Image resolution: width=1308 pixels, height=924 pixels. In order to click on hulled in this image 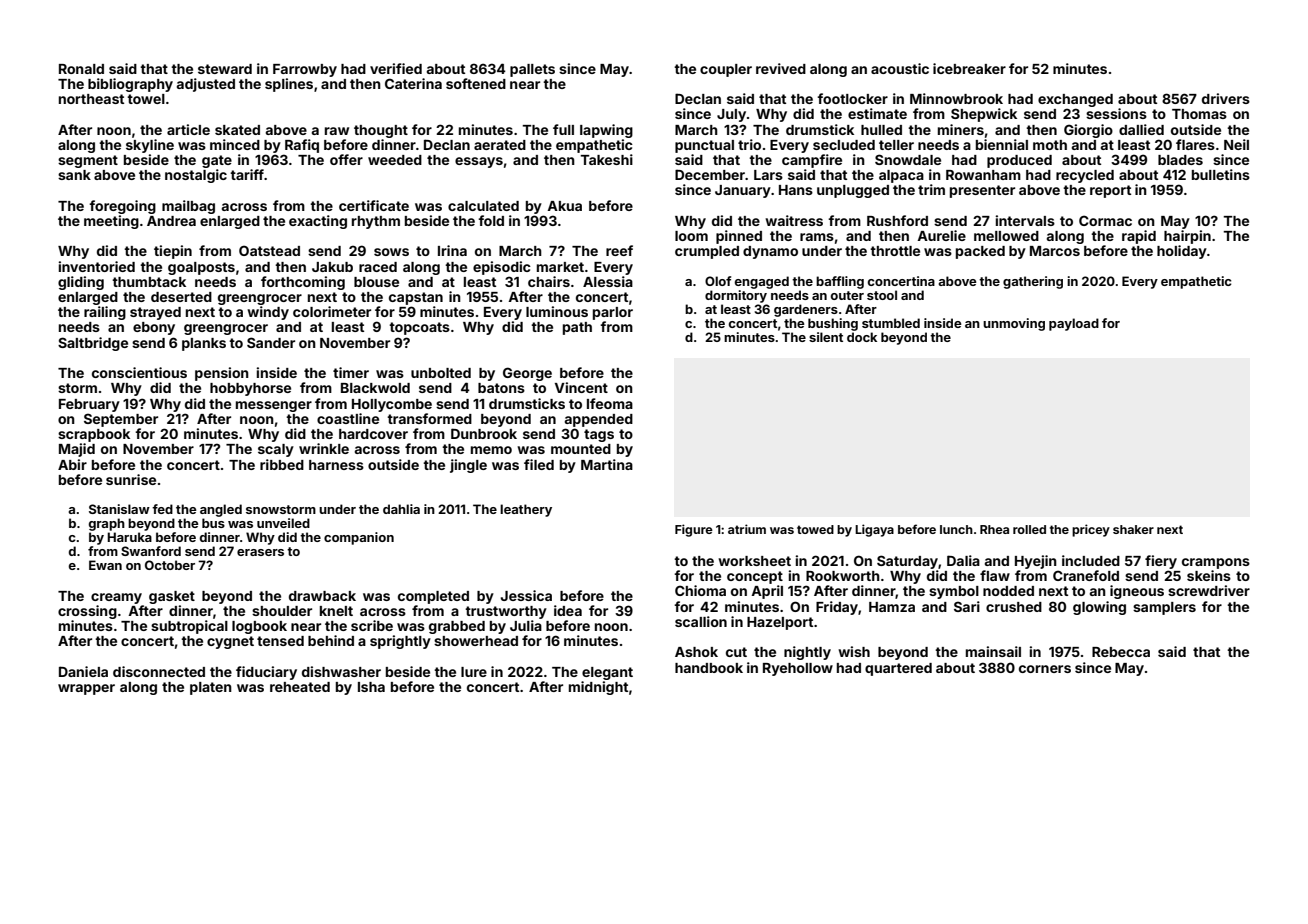, I will do `click(881, 130)`.
